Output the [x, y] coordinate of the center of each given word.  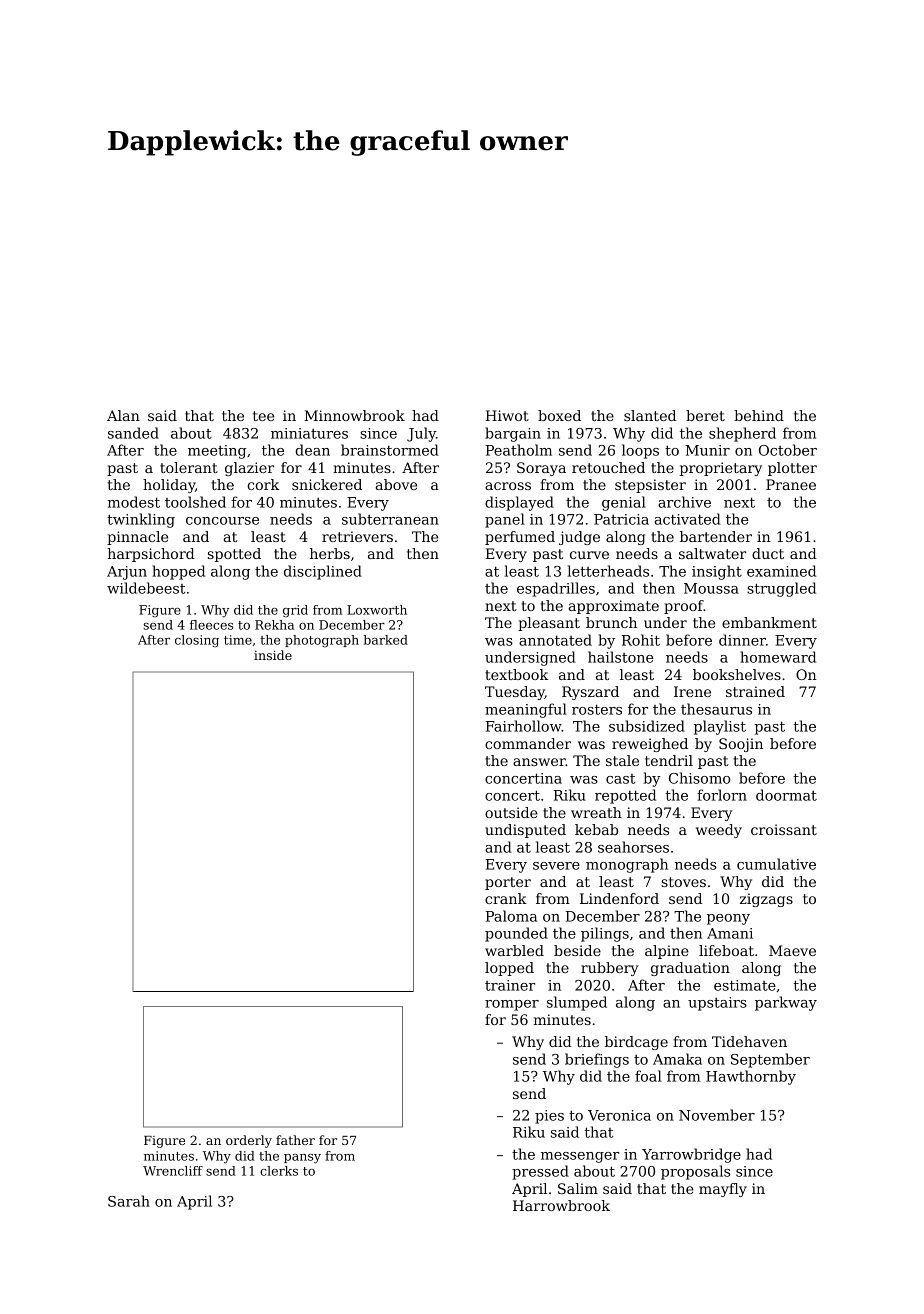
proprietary [720, 469]
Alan [123, 415]
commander [528, 743]
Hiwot [507, 415]
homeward [778, 657]
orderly [249, 1141]
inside [273, 655]
